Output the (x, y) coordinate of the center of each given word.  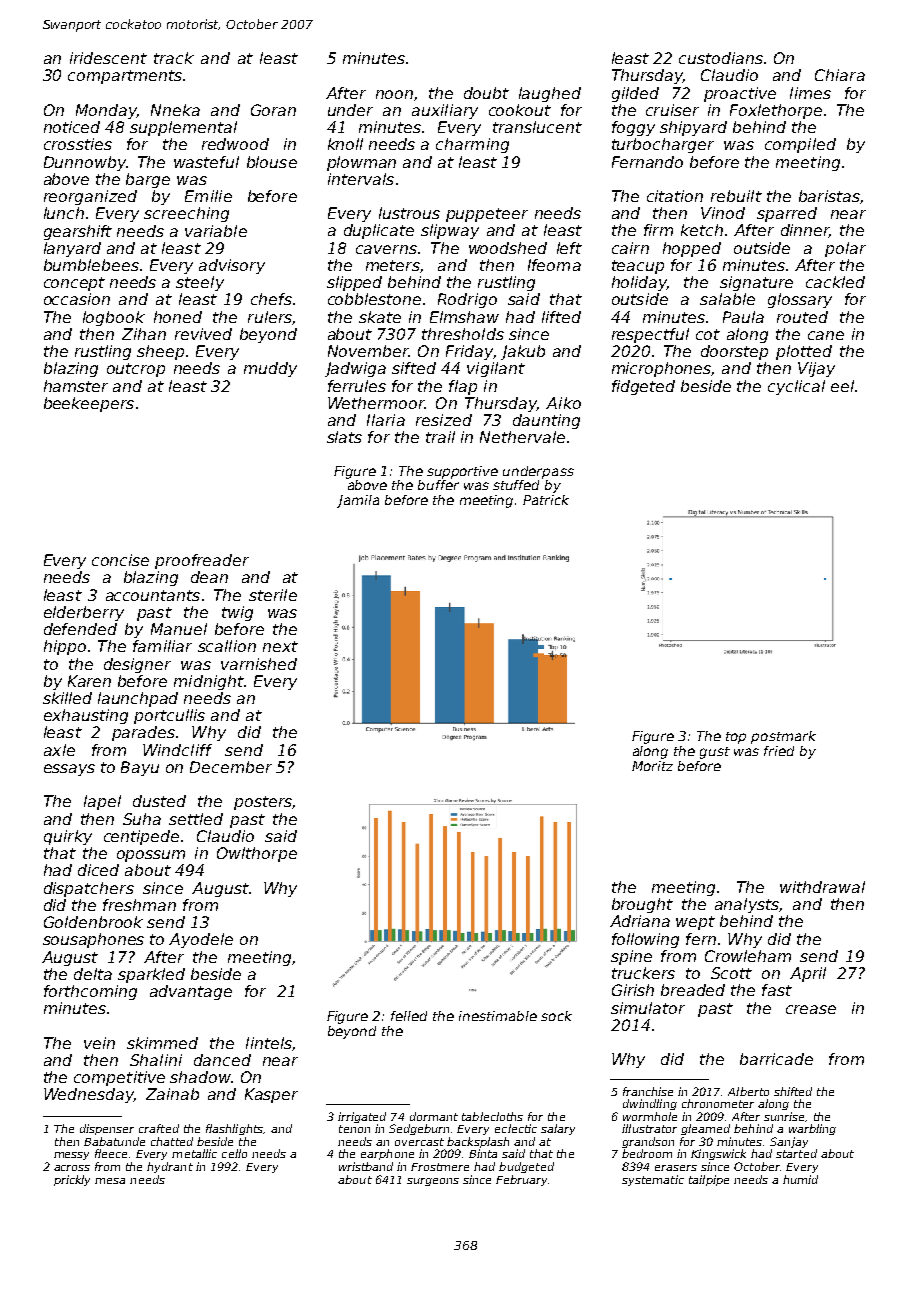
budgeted (526, 1167)
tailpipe (709, 1180)
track (174, 58)
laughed (550, 94)
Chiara (840, 75)
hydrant (170, 1167)
